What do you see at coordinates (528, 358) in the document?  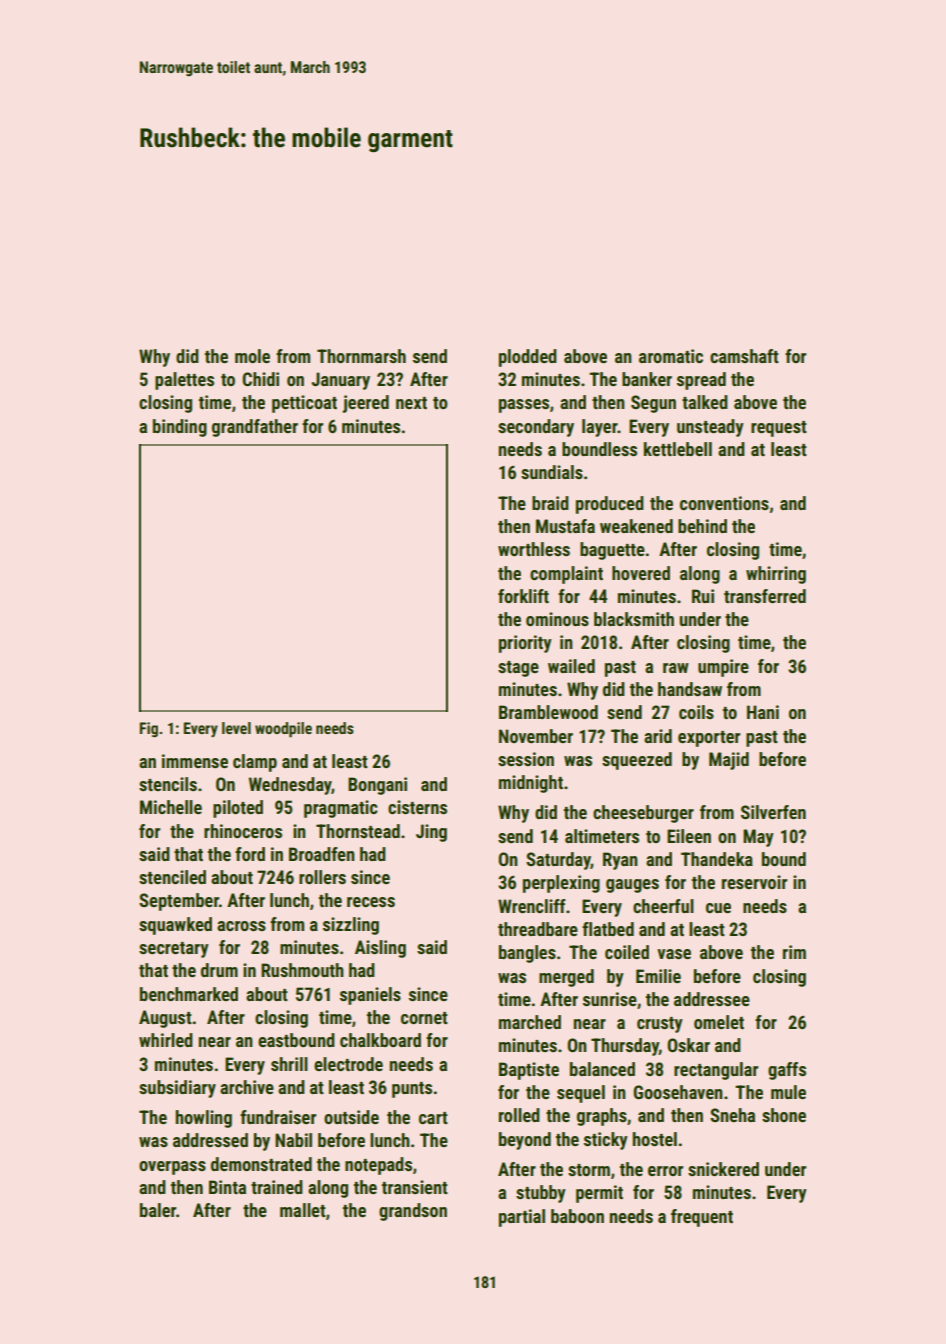 I see `plodded` at bounding box center [528, 358].
